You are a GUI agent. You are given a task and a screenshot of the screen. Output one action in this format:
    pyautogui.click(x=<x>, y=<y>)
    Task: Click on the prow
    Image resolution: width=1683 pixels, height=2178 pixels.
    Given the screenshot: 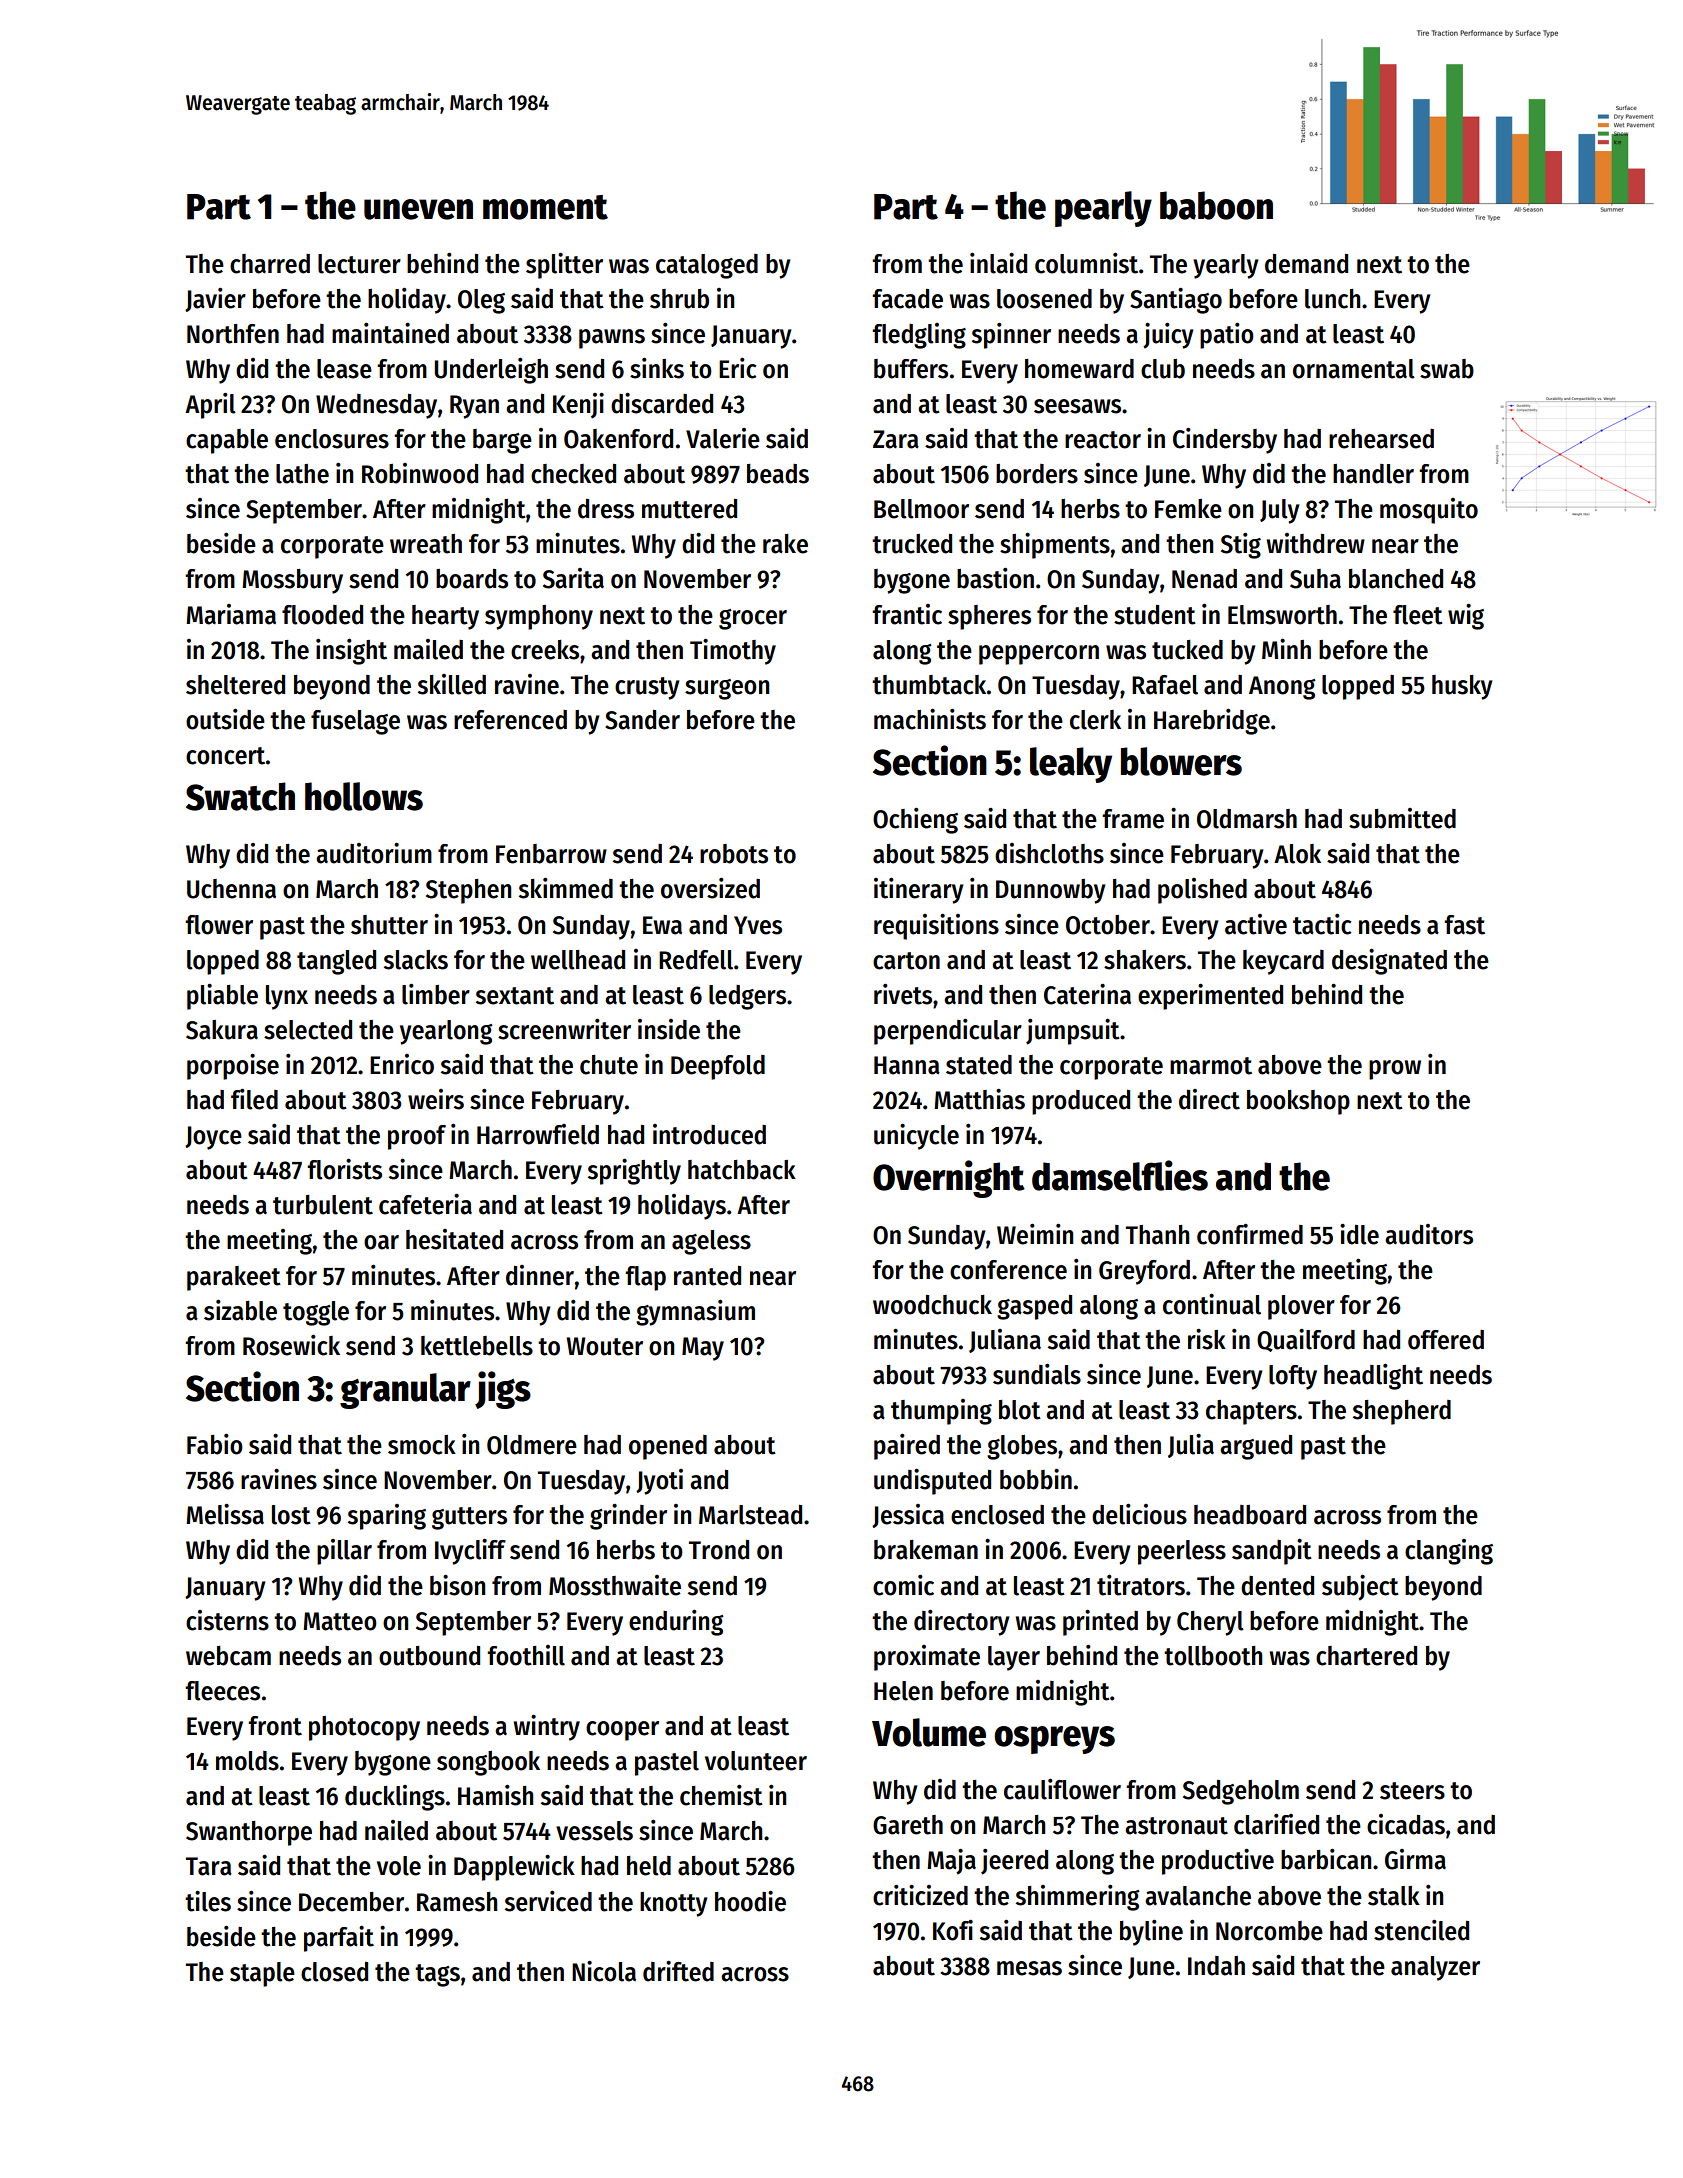 What is the action you would take?
    pyautogui.click(x=1395, y=1070)
